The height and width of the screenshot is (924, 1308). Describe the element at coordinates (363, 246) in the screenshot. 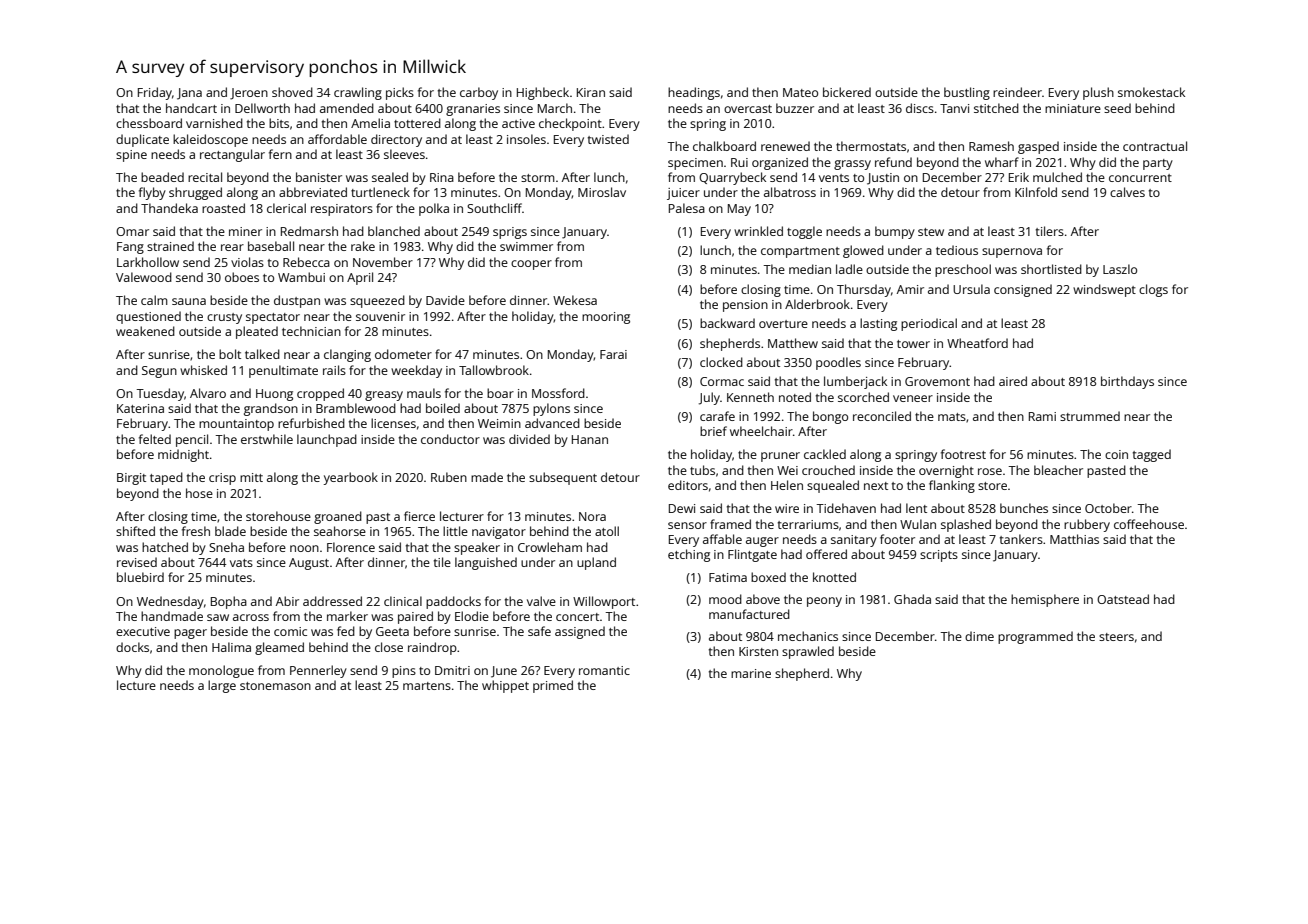

I see `rake` at that location.
